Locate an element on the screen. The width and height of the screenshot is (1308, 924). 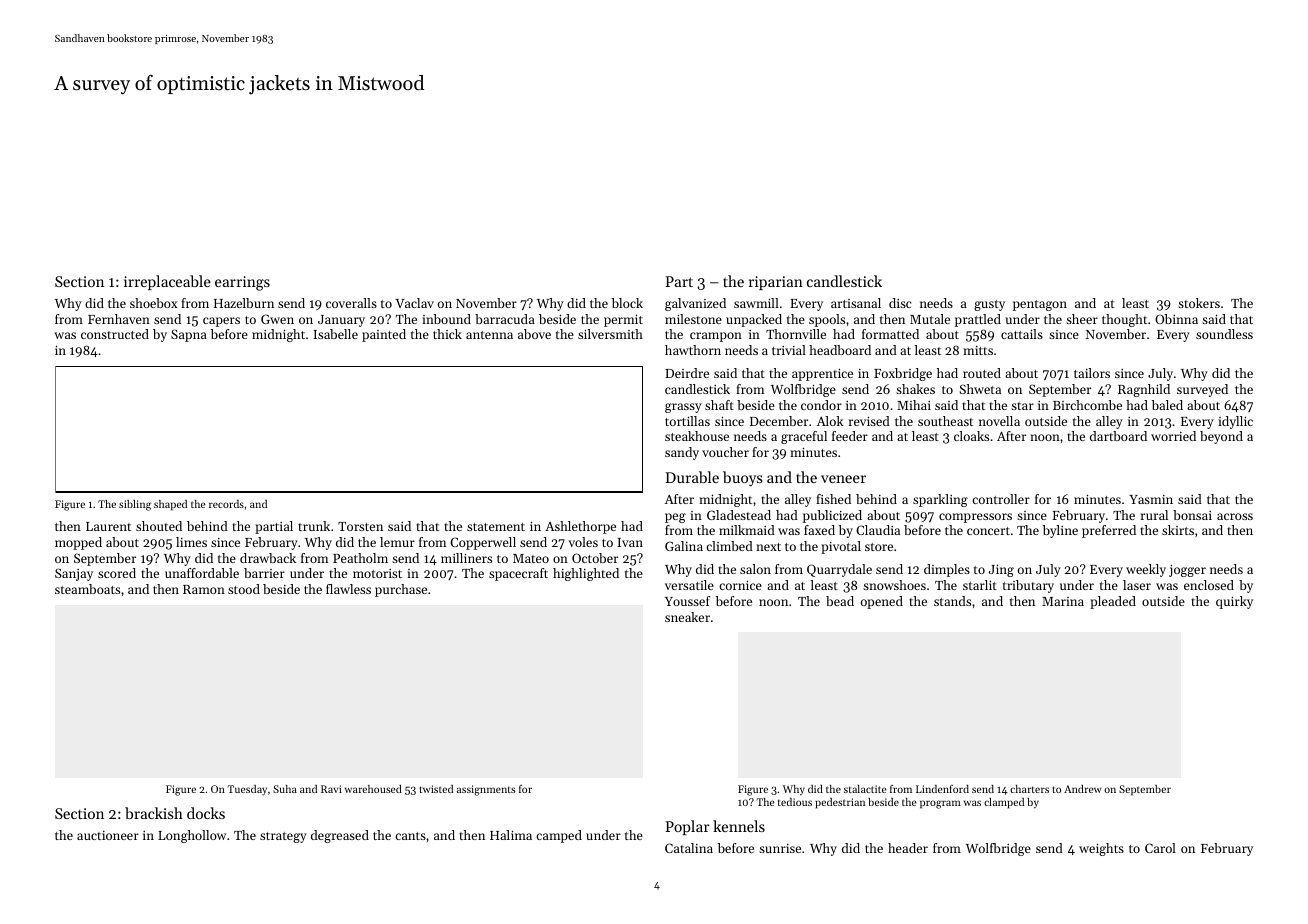
stokers is located at coordinates (1199, 303).
